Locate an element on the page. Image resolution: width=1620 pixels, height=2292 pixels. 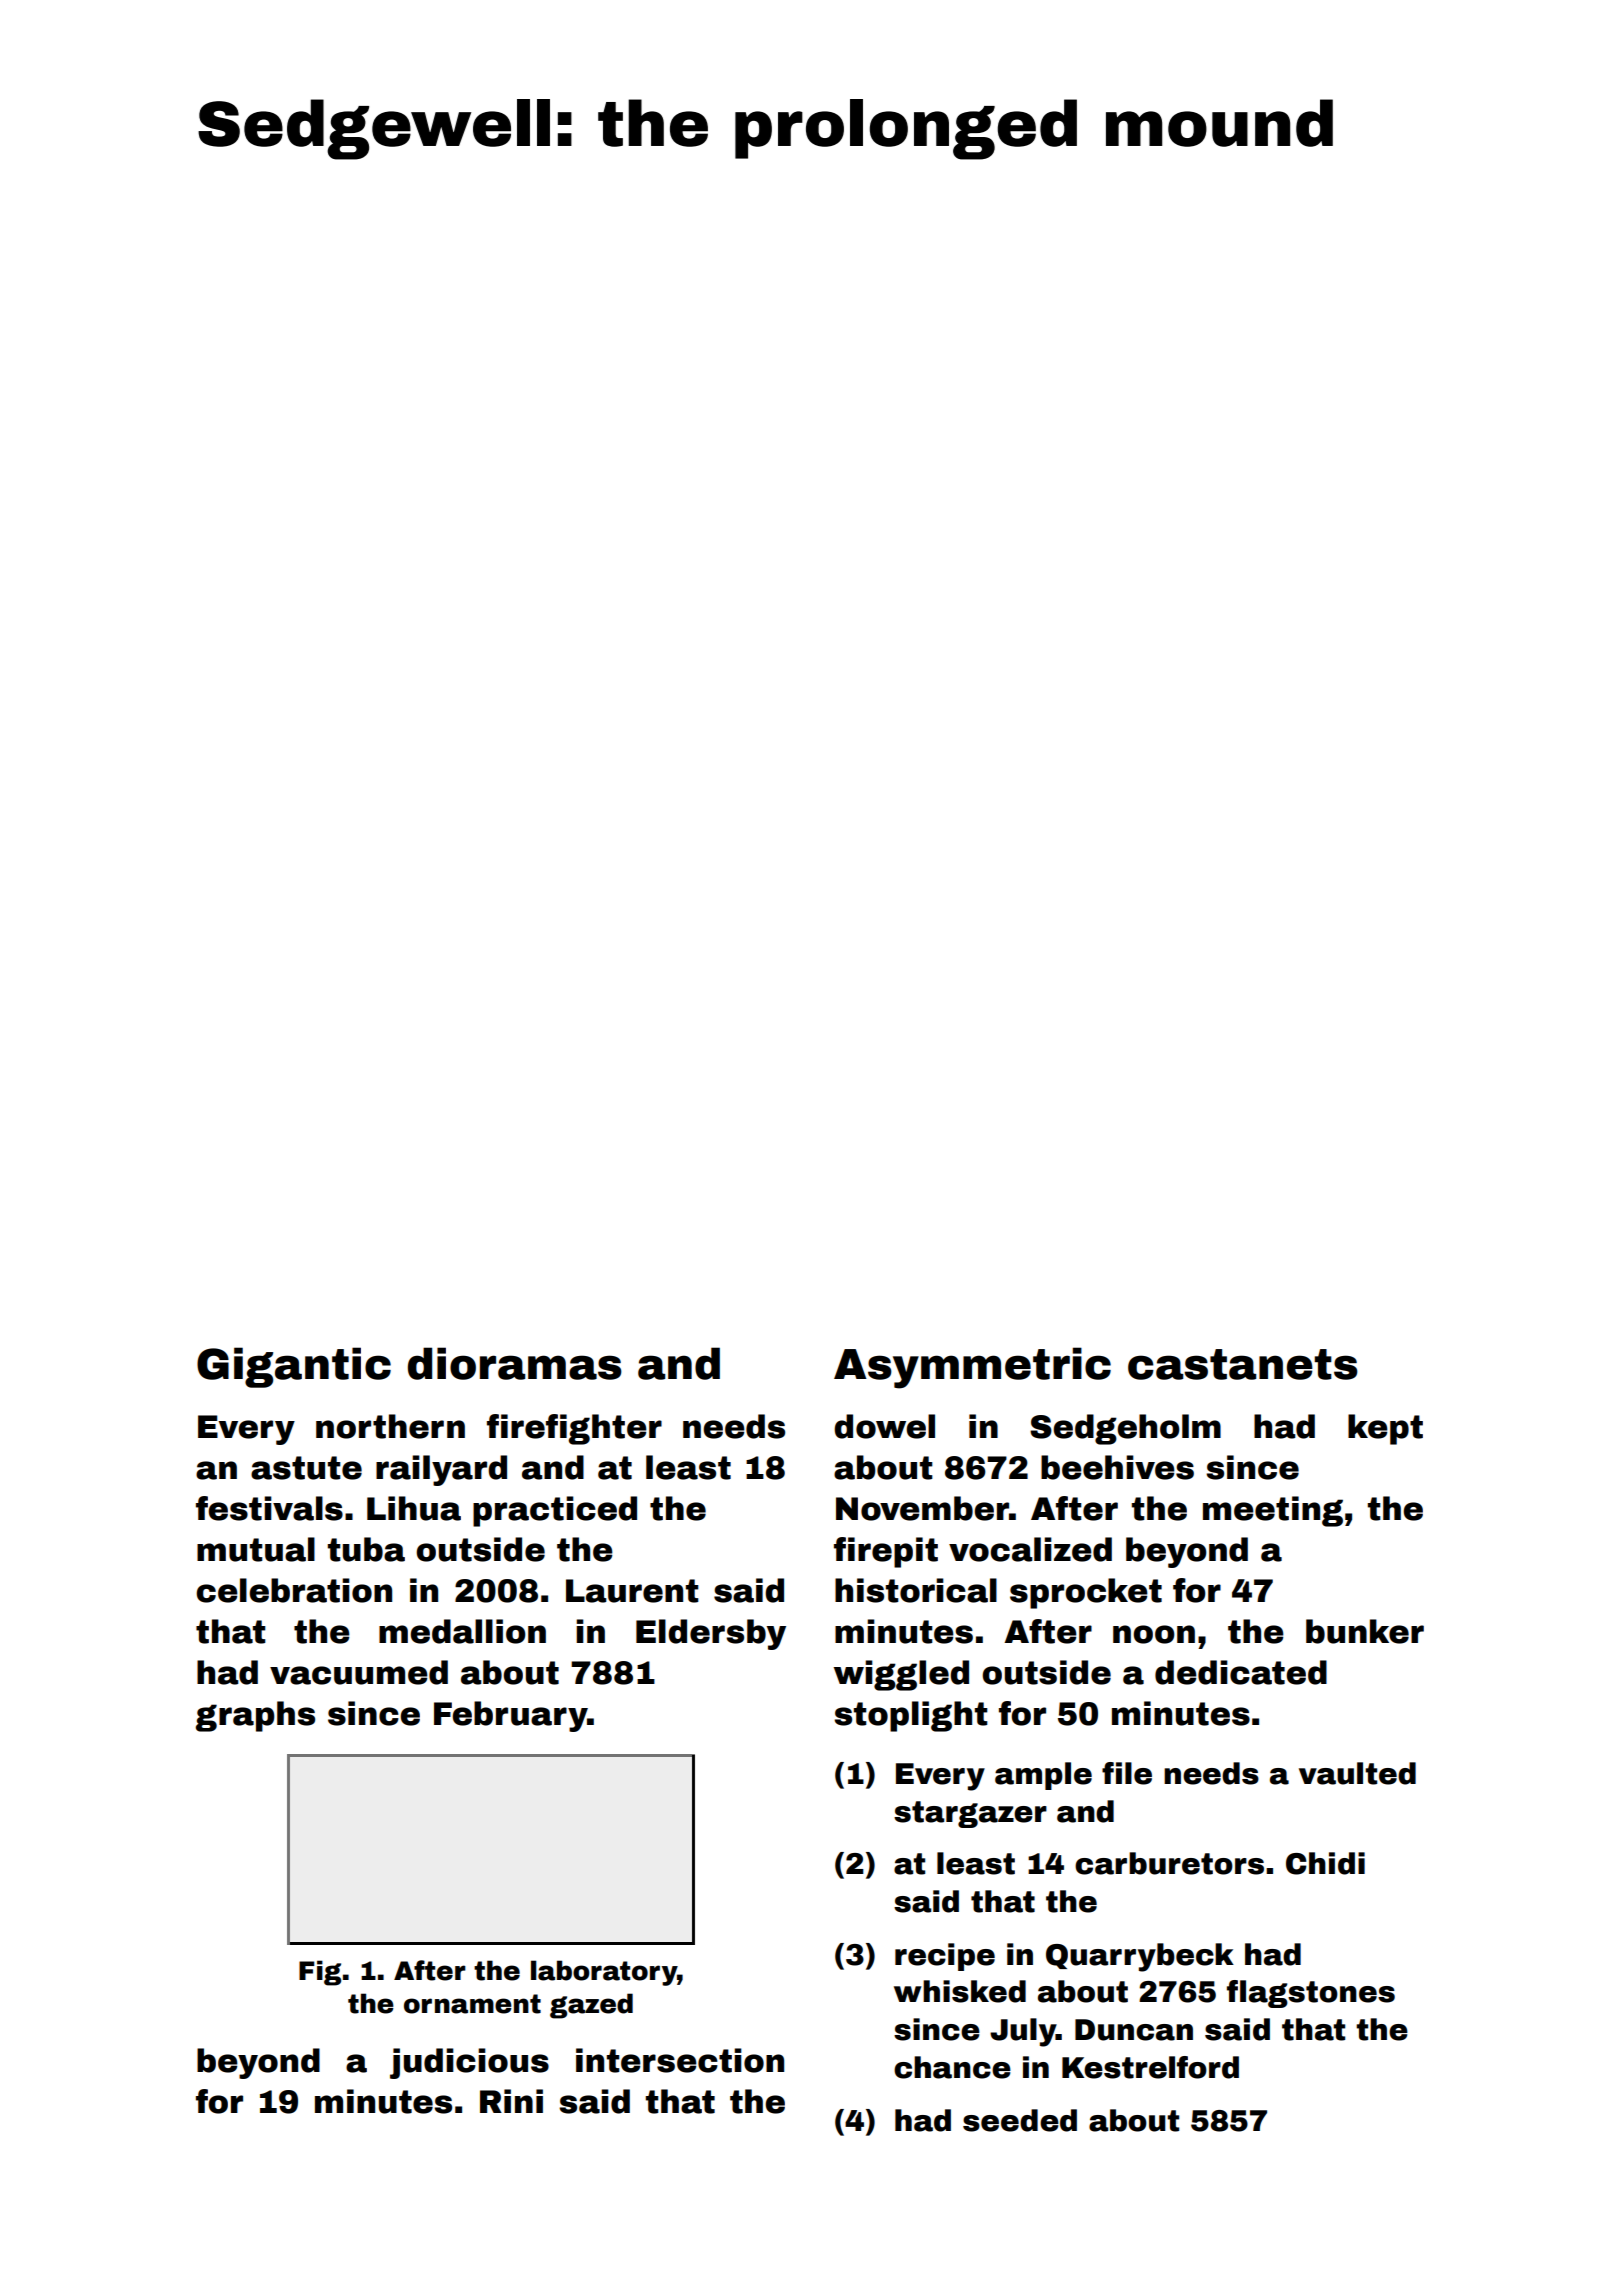
noon is located at coordinates (1154, 1634).
